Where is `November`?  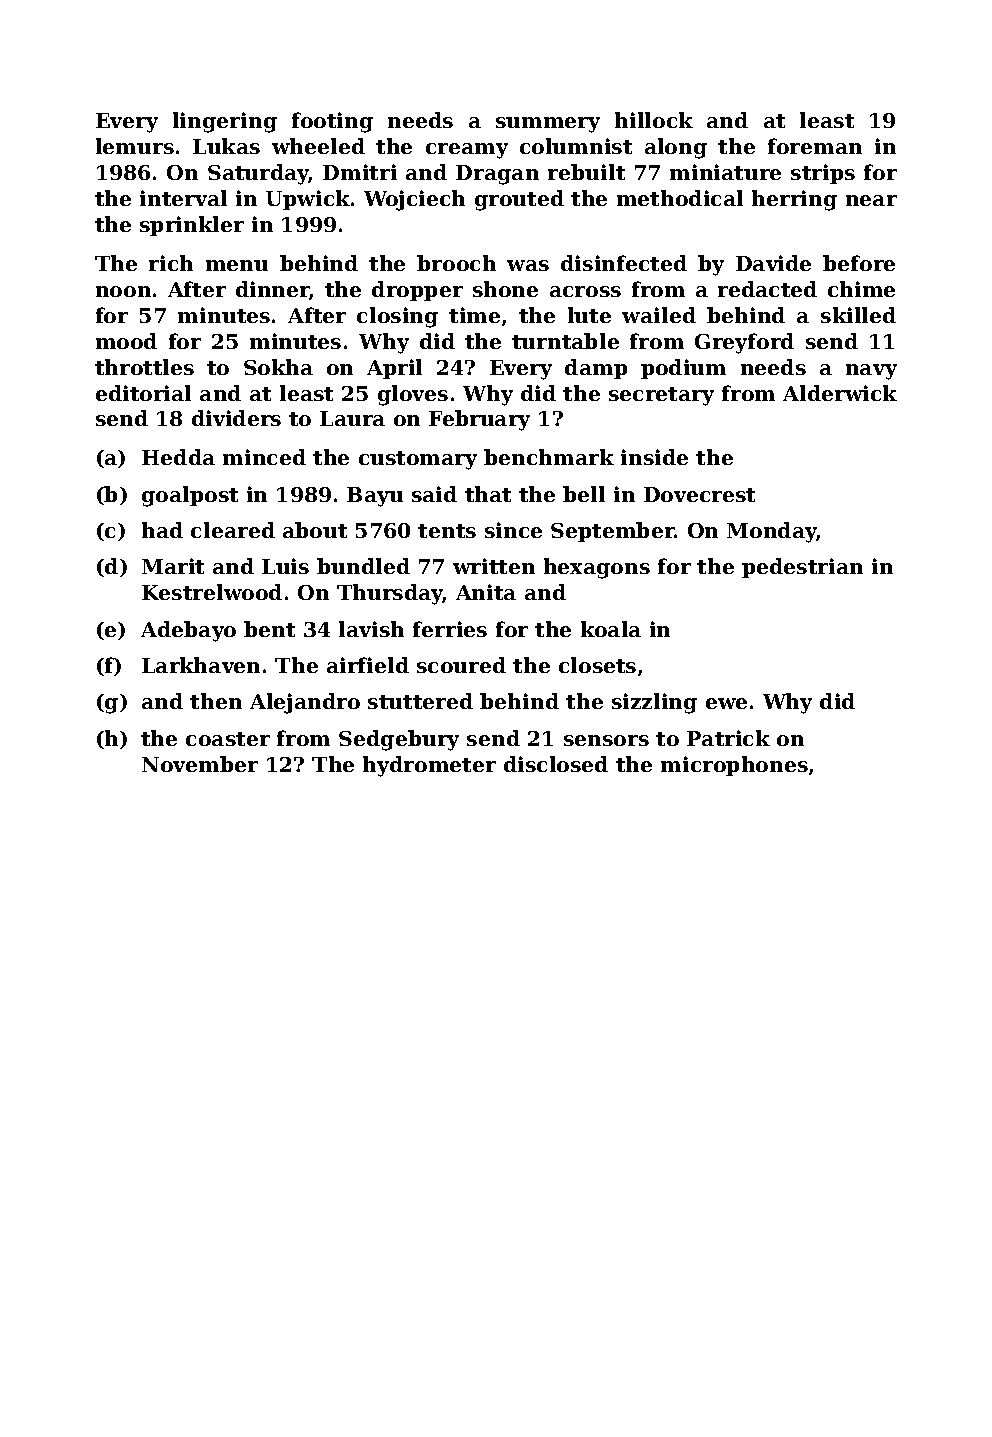 November is located at coordinates (200, 764).
